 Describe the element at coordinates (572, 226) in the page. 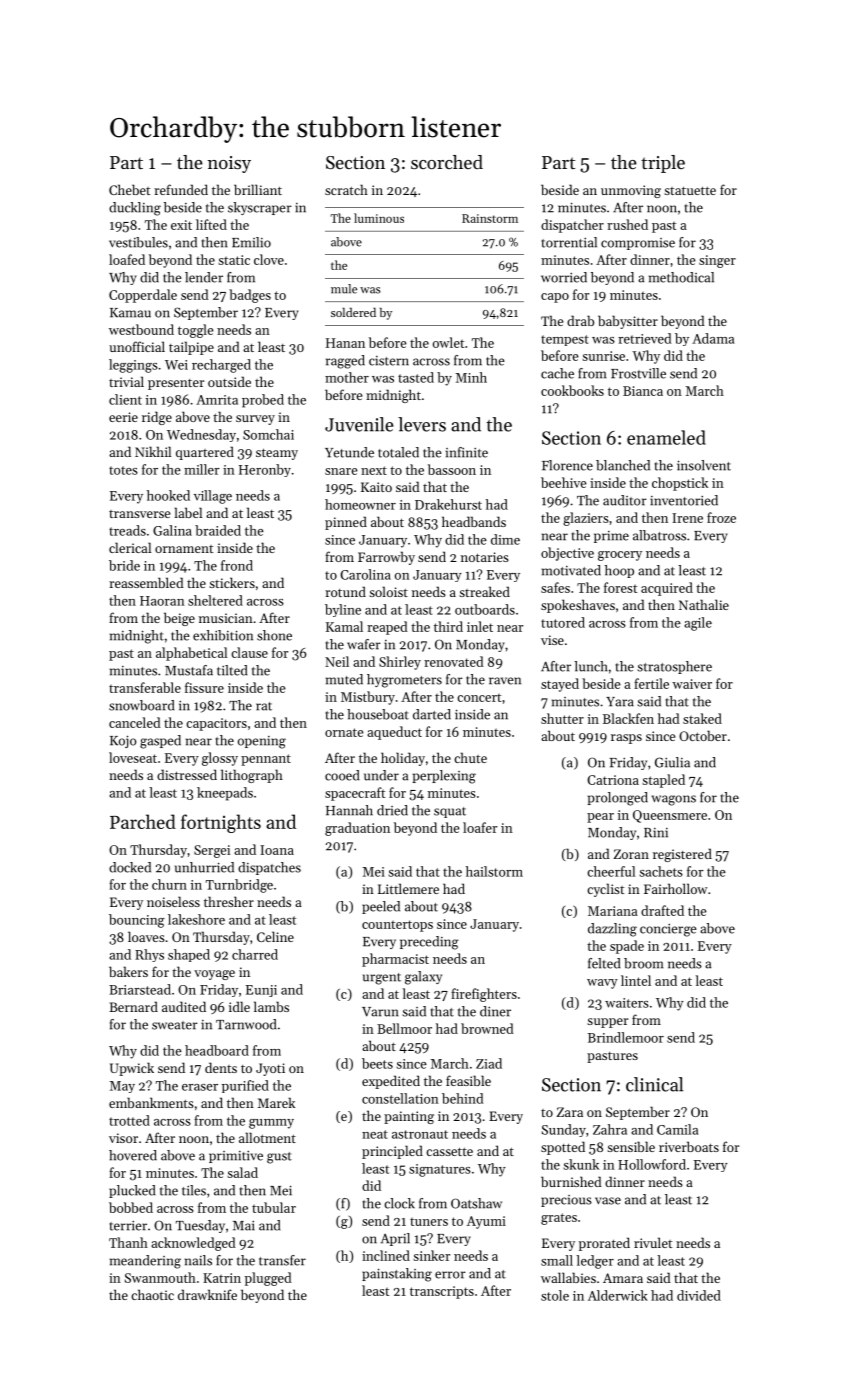

I see `dispatcher` at that location.
